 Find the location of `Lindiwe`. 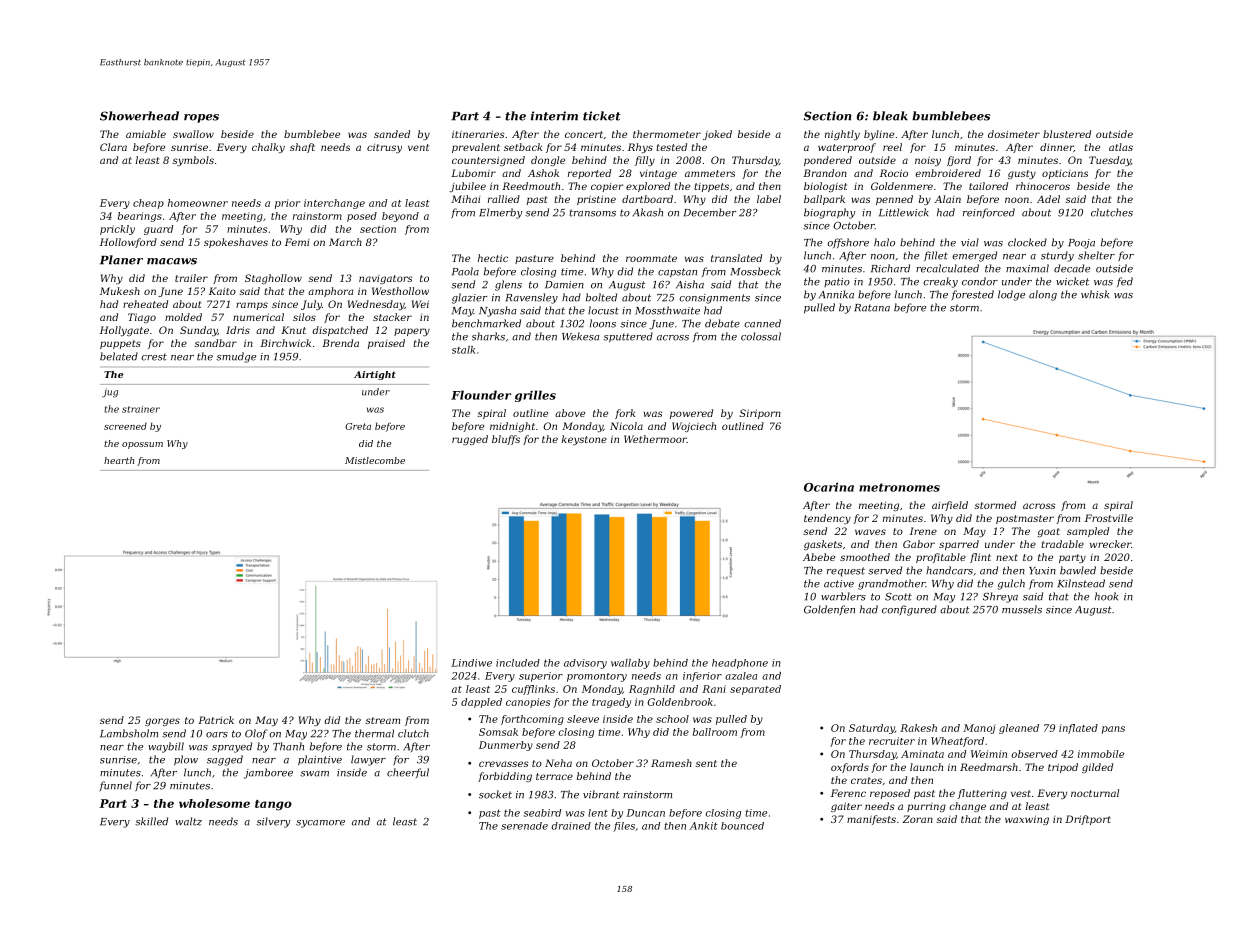

Lindiwe is located at coordinates (471, 663).
